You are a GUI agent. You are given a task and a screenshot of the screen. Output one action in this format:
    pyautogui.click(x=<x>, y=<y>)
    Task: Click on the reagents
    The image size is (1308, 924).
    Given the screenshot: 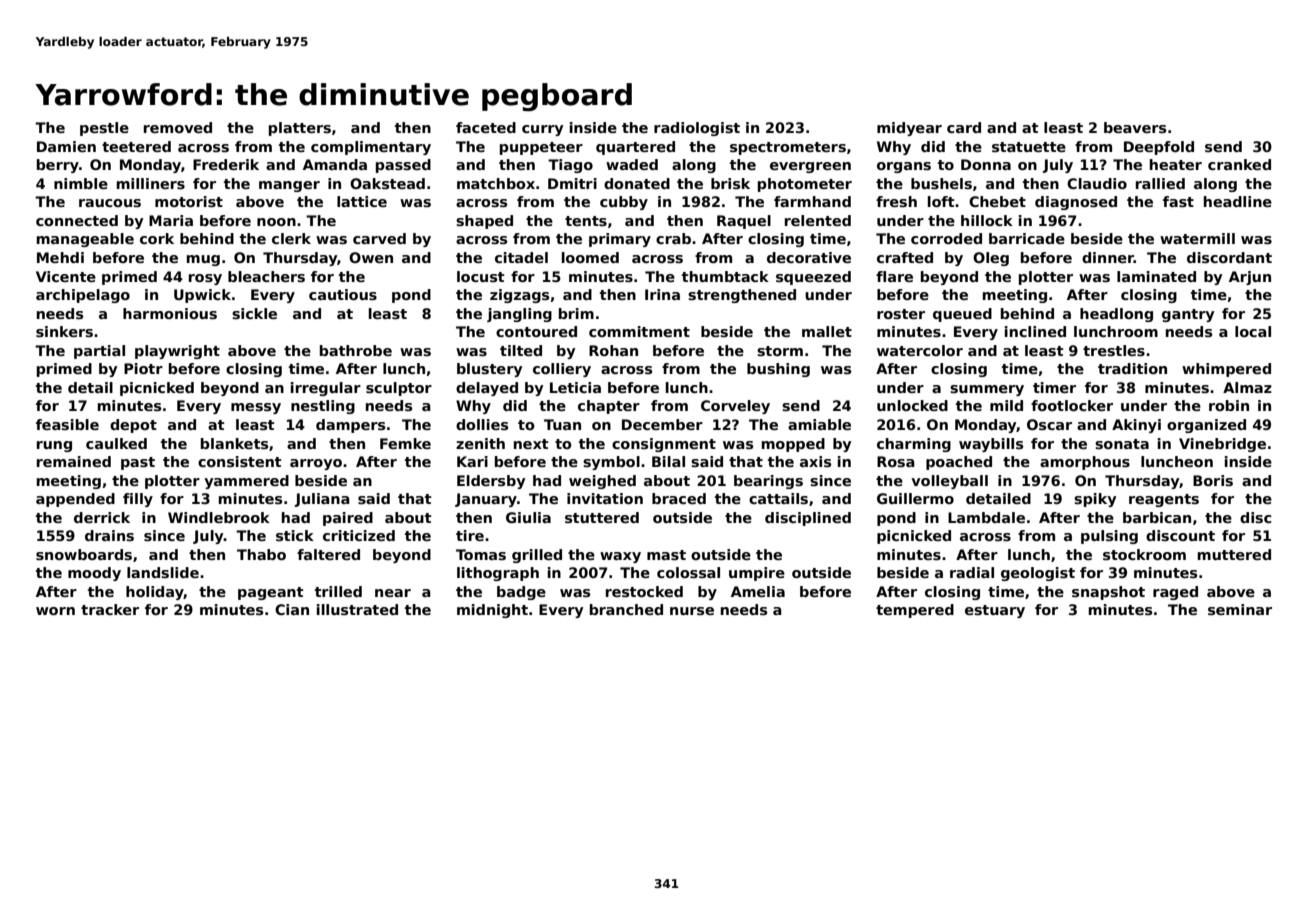 What is the action you would take?
    pyautogui.click(x=1164, y=500)
